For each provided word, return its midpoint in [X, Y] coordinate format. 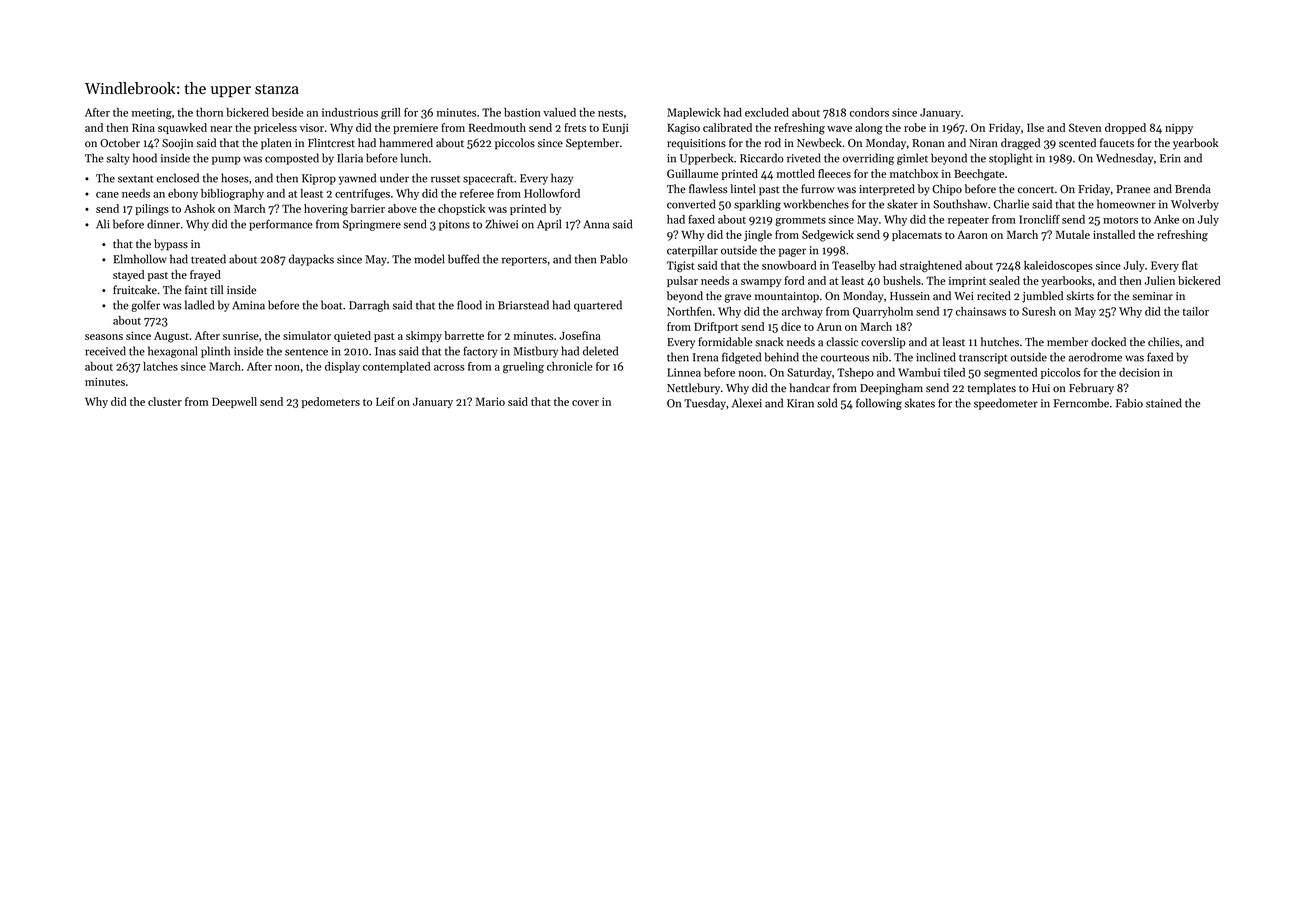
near [221, 129]
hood [145, 158]
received [105, 351]
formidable [725, 342]
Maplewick [694, 113]
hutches [1000, 341]
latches [160, 366]
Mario [490, 401]
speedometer [1006, 404]
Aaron [972, 235]
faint [196, 290]
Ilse [1035, 127]
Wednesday [1124, 159]
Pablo [614, 259]
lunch [414, 158]
